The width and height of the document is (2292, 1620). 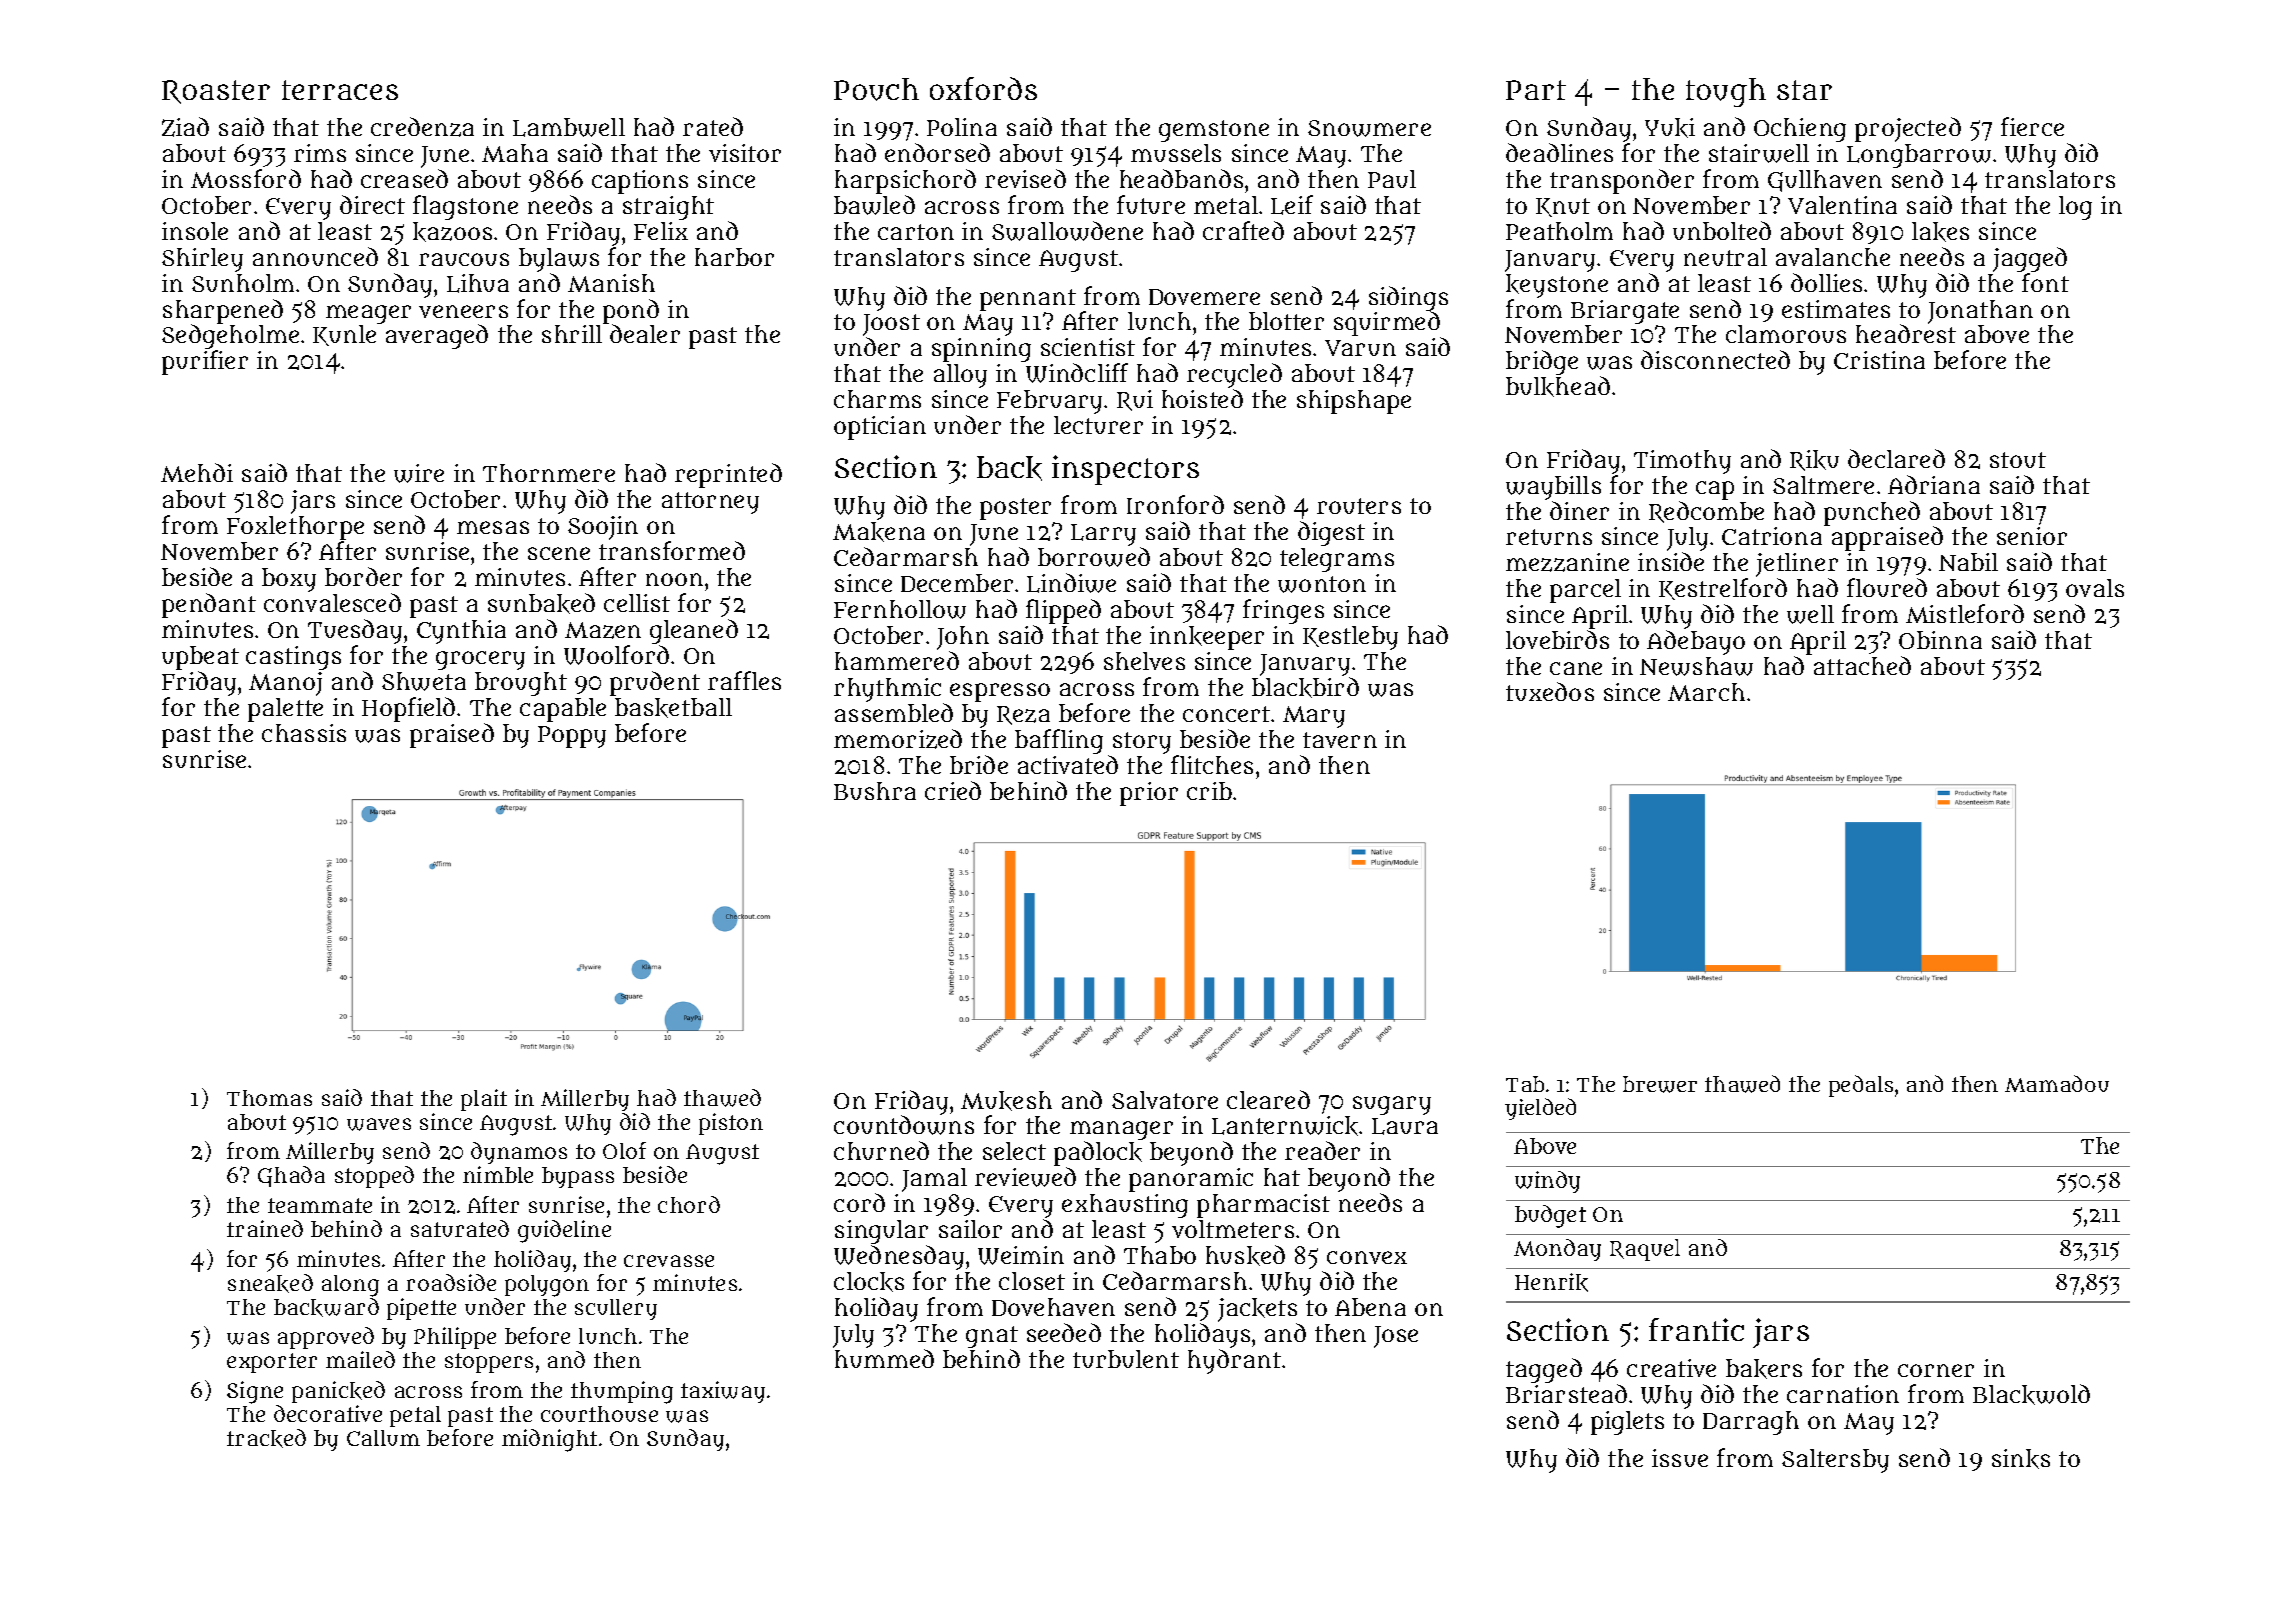 I want to click on issue, so click(x=1680, y=1458).
